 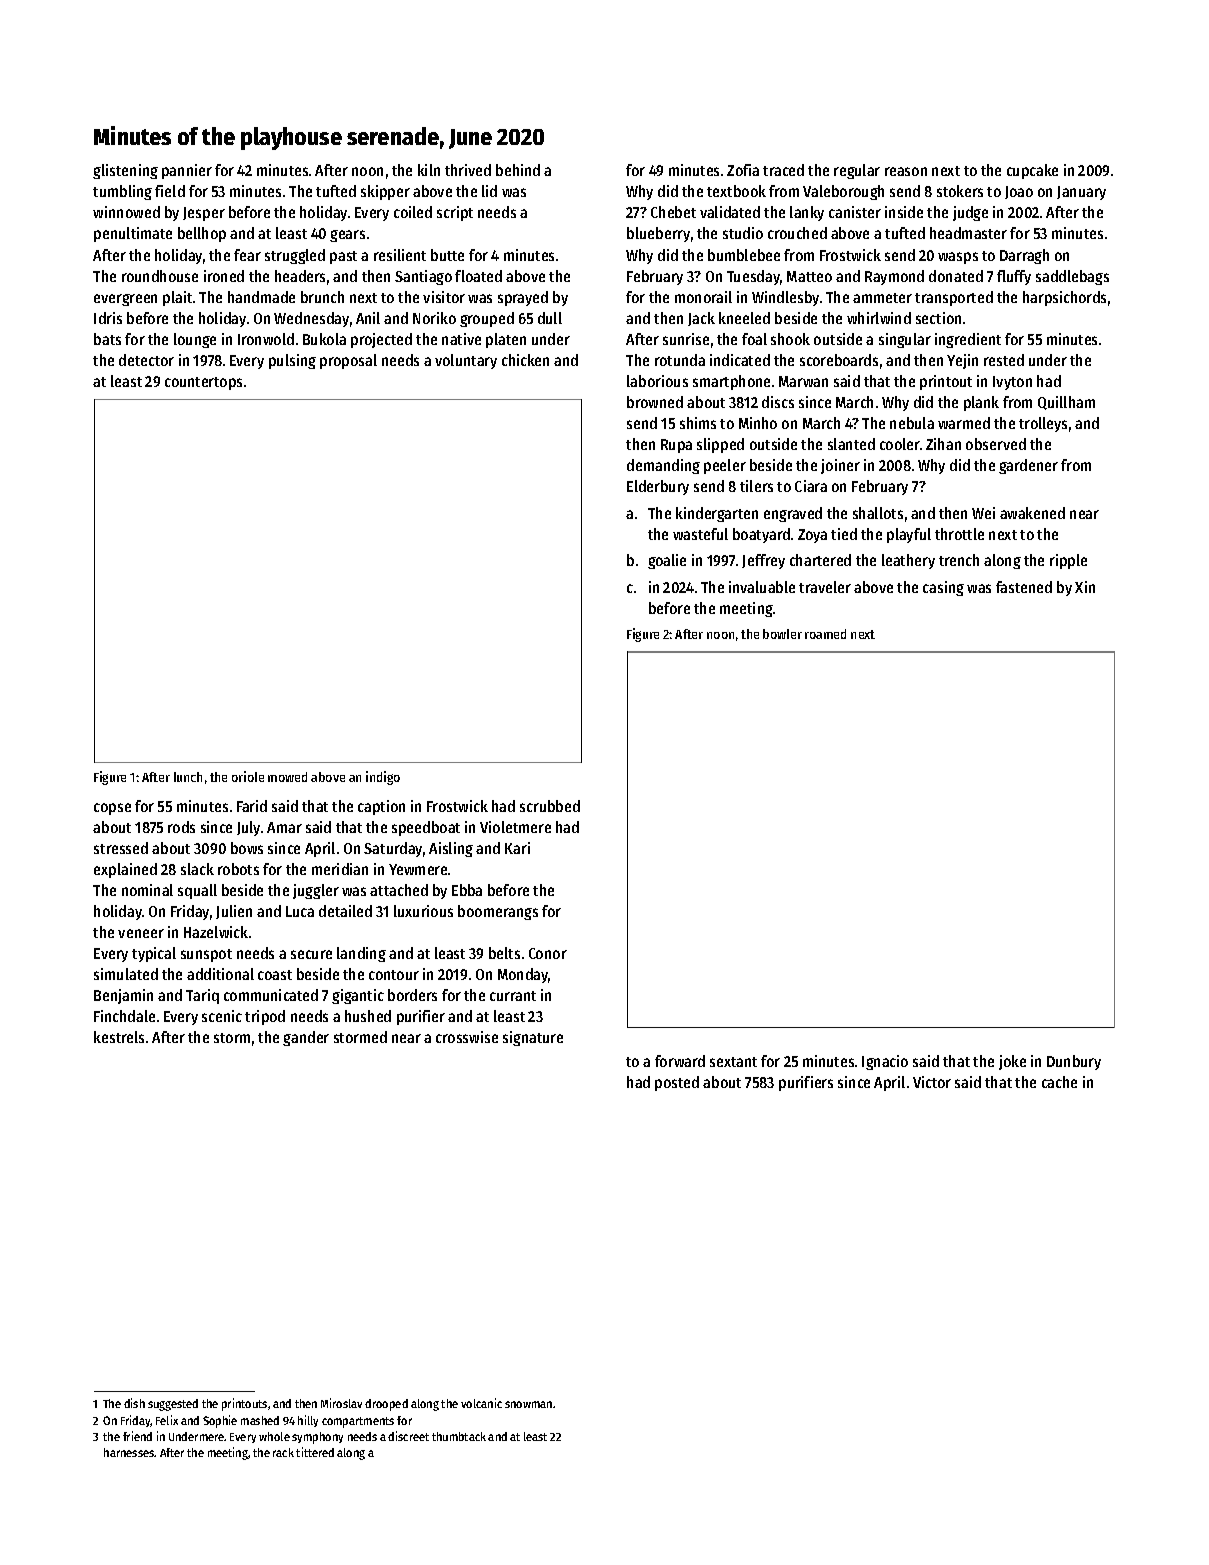 What do you see at coordinates (107, 339) in the image?
I see `bats` at bounding box center [107, 339].
